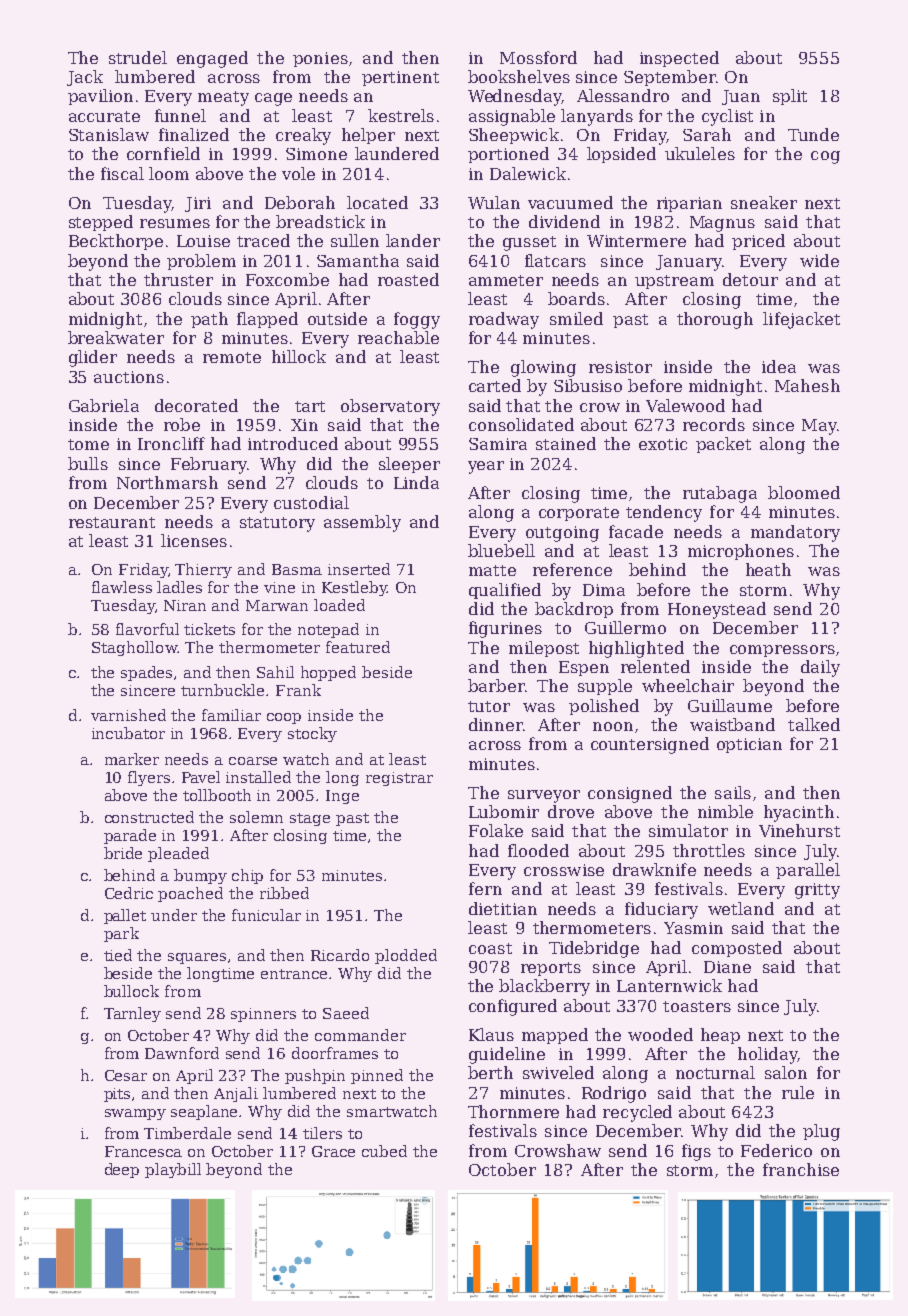 This screenshot has height=1316, width=908. Describe the element at coordinates (790, 97) in the screenshot. I see `split` at that location.
